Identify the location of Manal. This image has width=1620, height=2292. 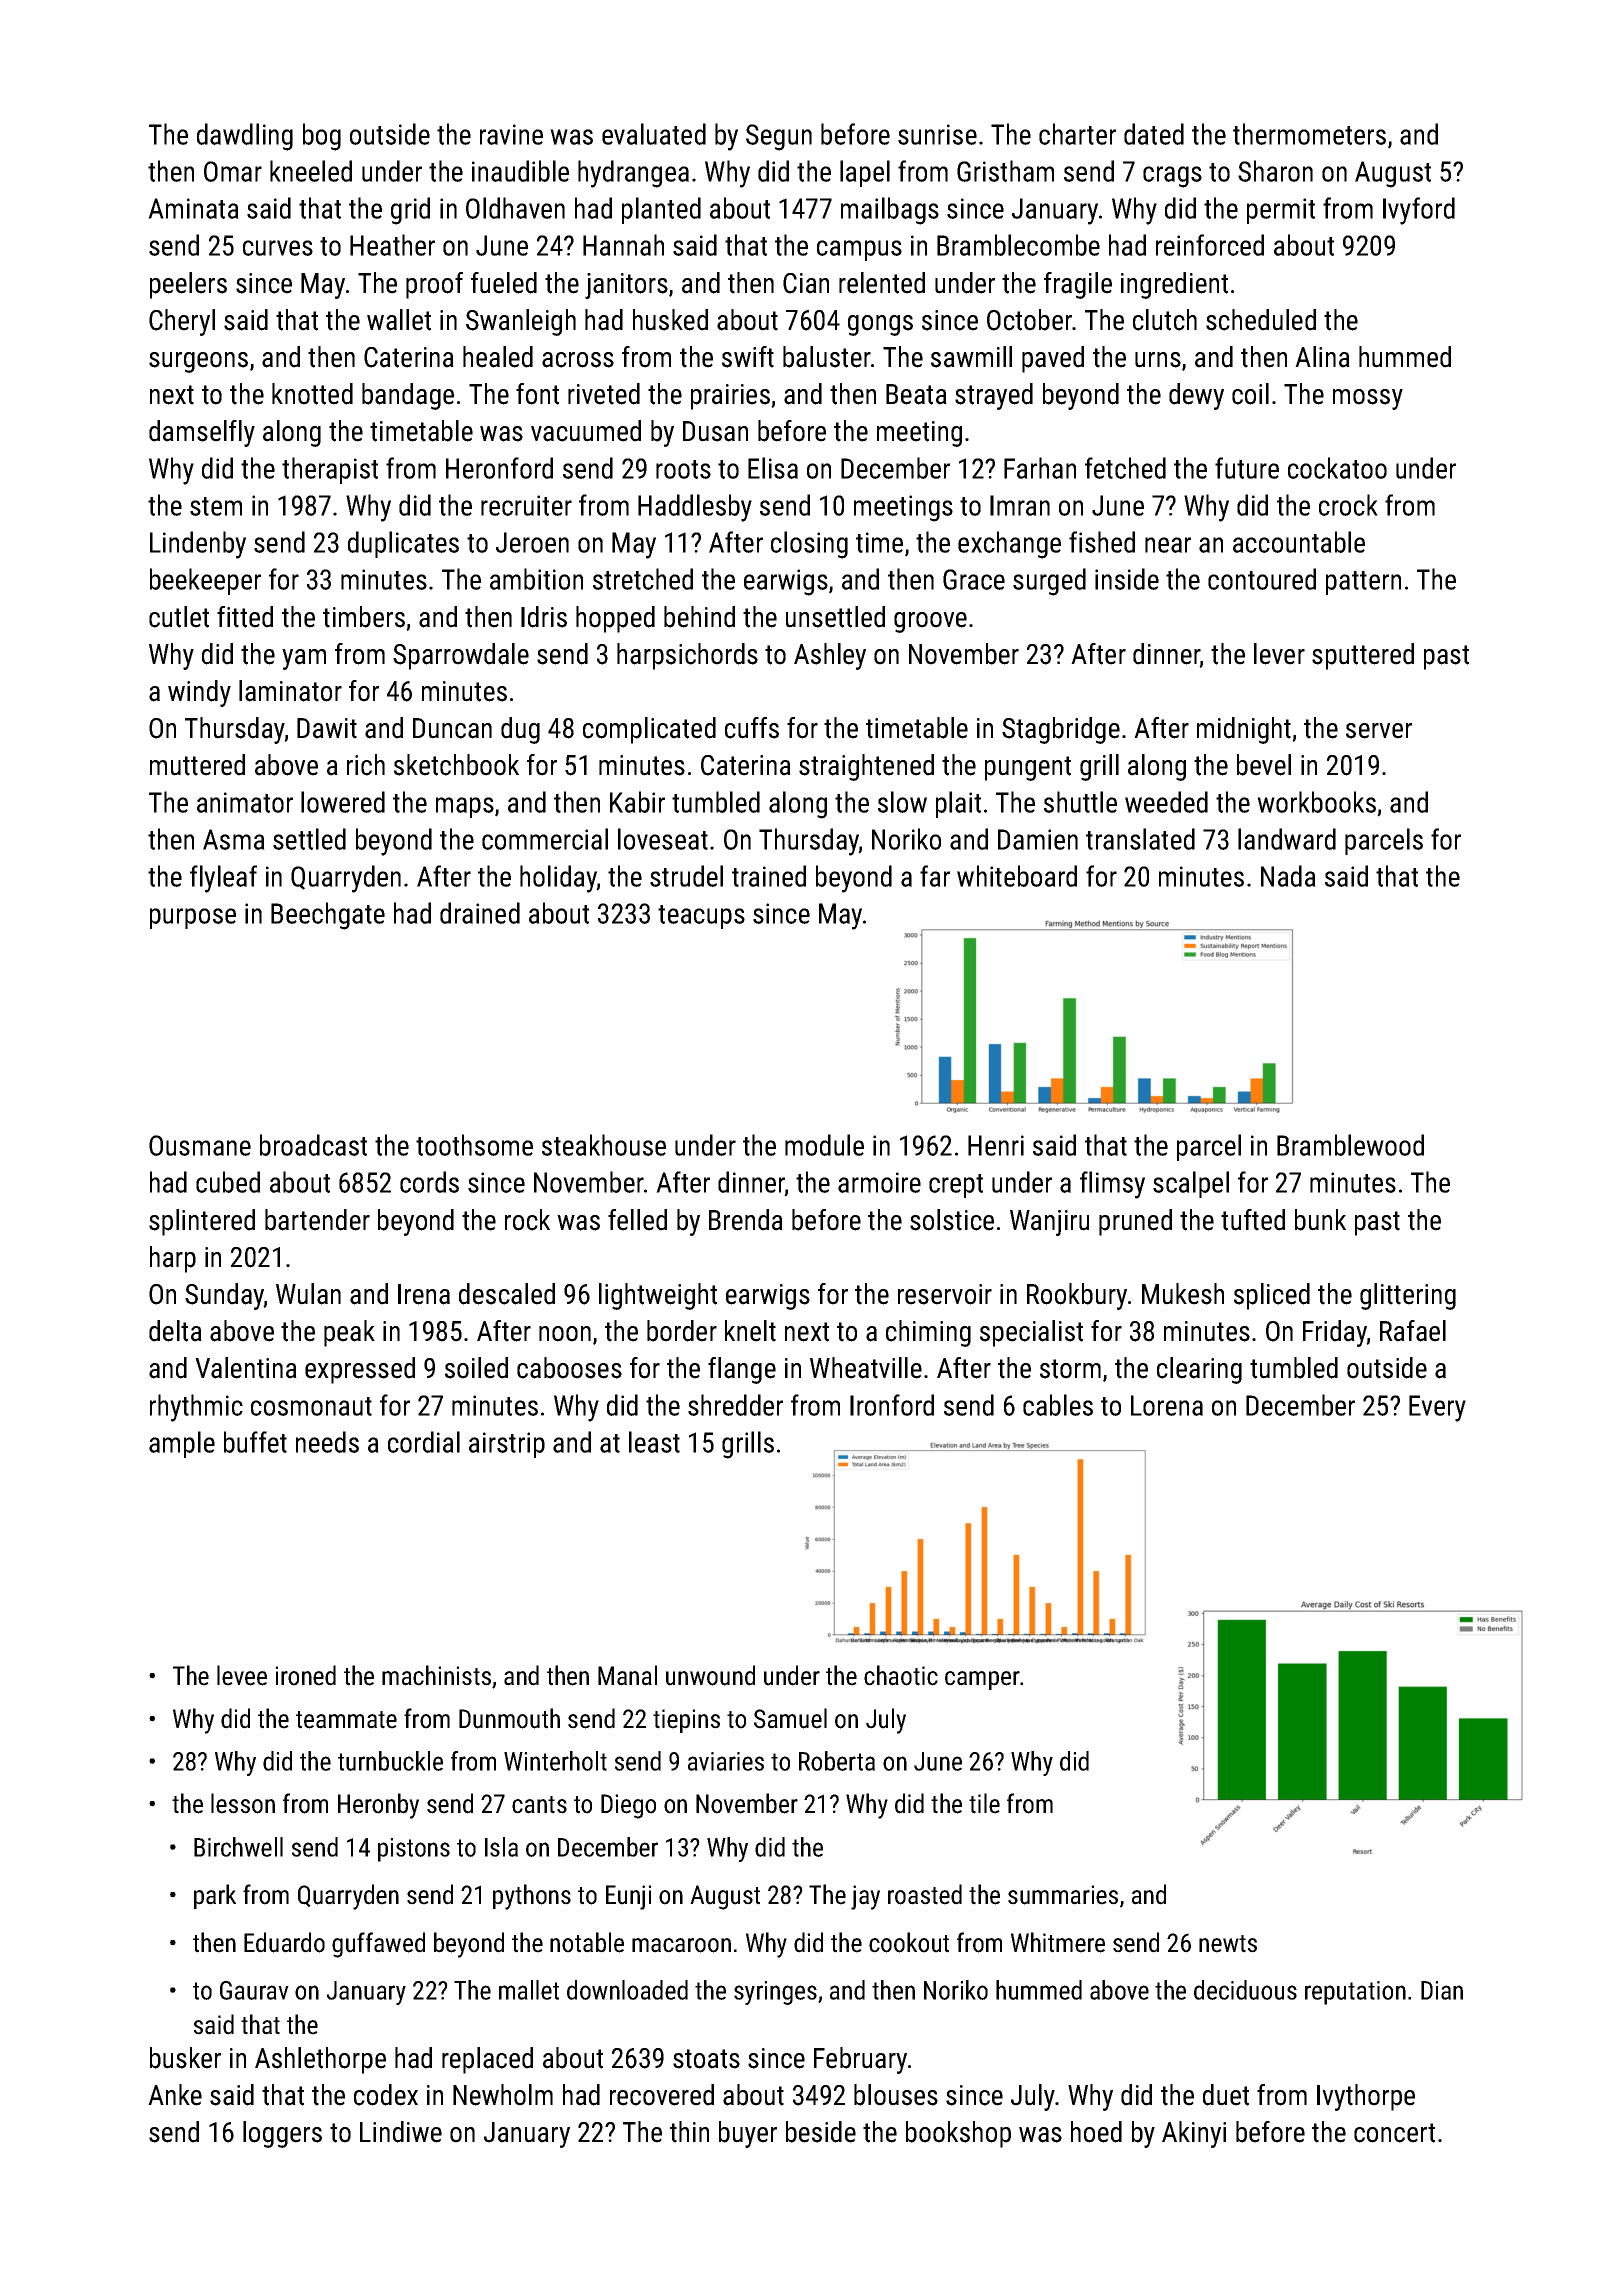
(627, 1675).
